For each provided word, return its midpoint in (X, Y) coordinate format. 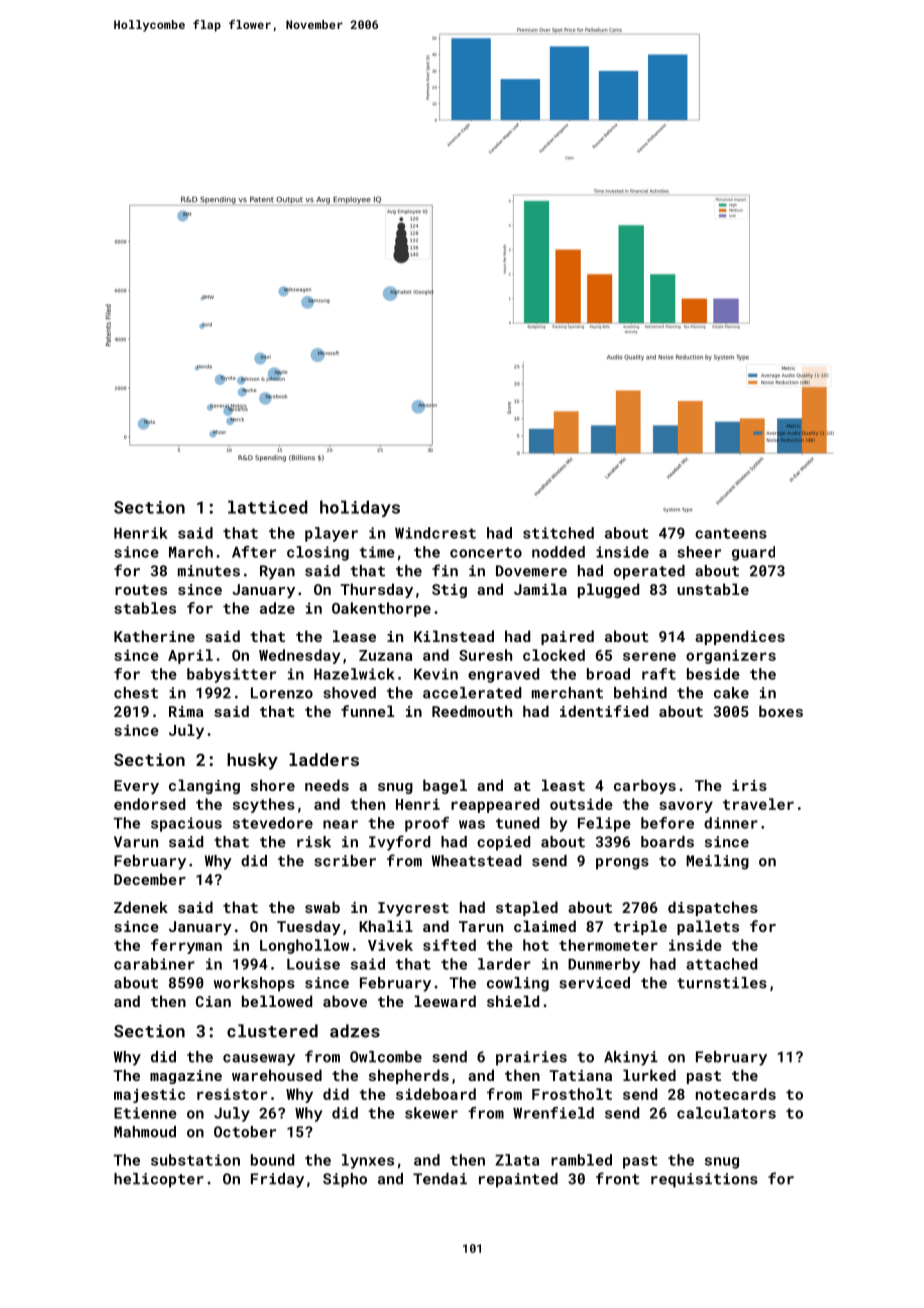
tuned (517, 823)
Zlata (517, 1160)
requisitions (704, 1180)
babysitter (231, 675)
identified (604, 711)
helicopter (159, 1180)
